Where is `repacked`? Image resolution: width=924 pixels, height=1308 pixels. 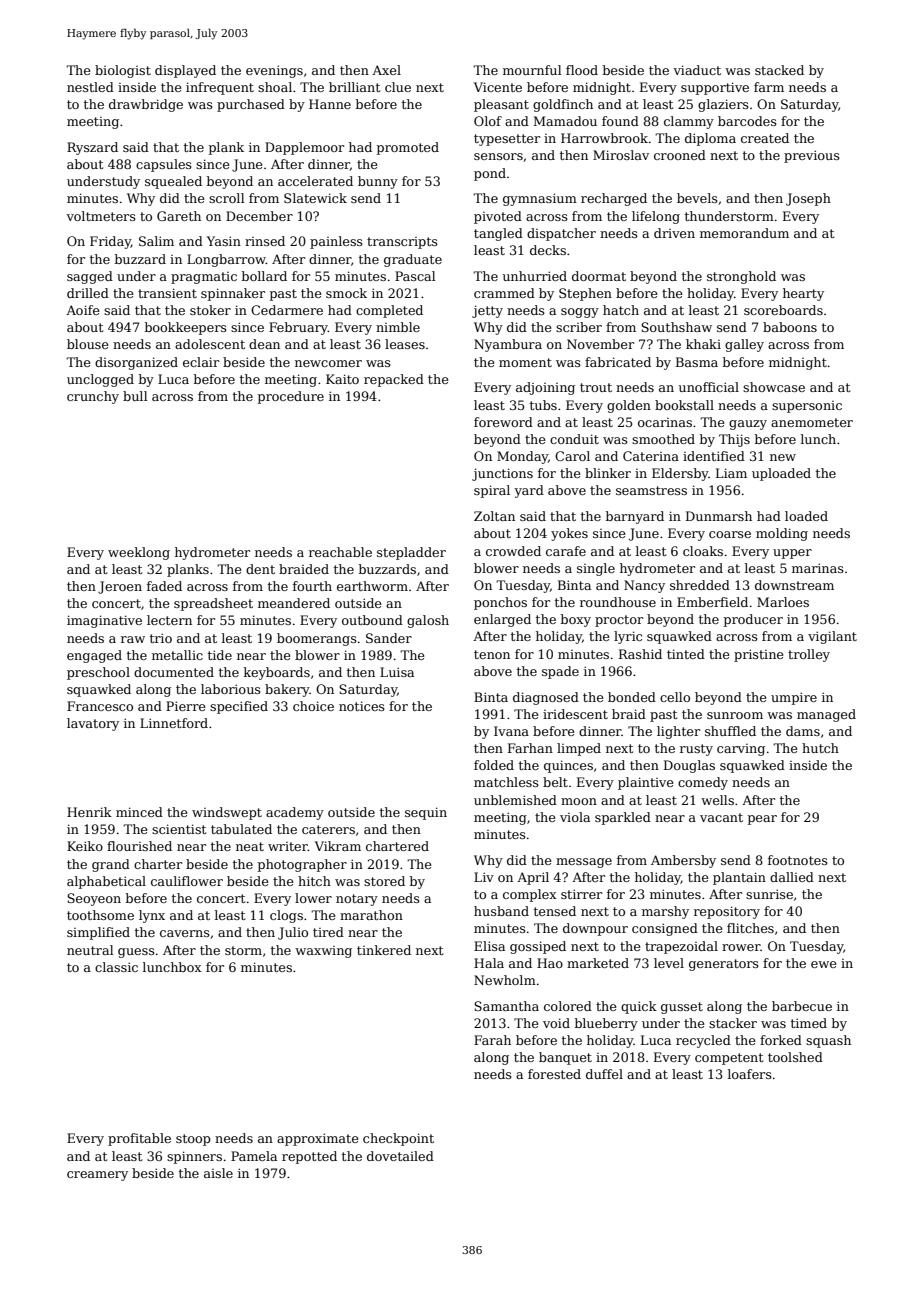
repacked is located at coordinates (394, 380).
